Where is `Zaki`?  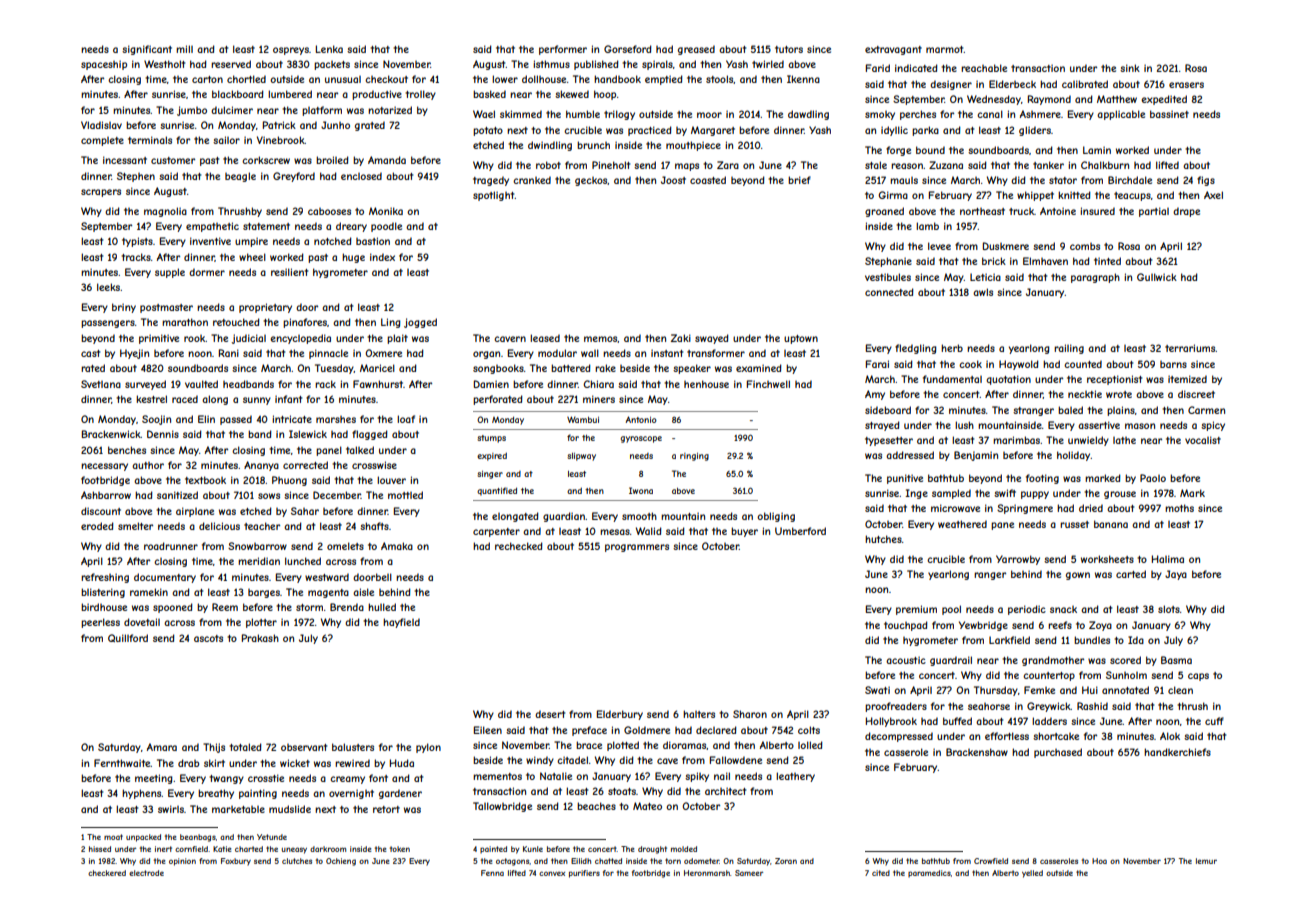 Zaki is located at coordinates (681, 338).
